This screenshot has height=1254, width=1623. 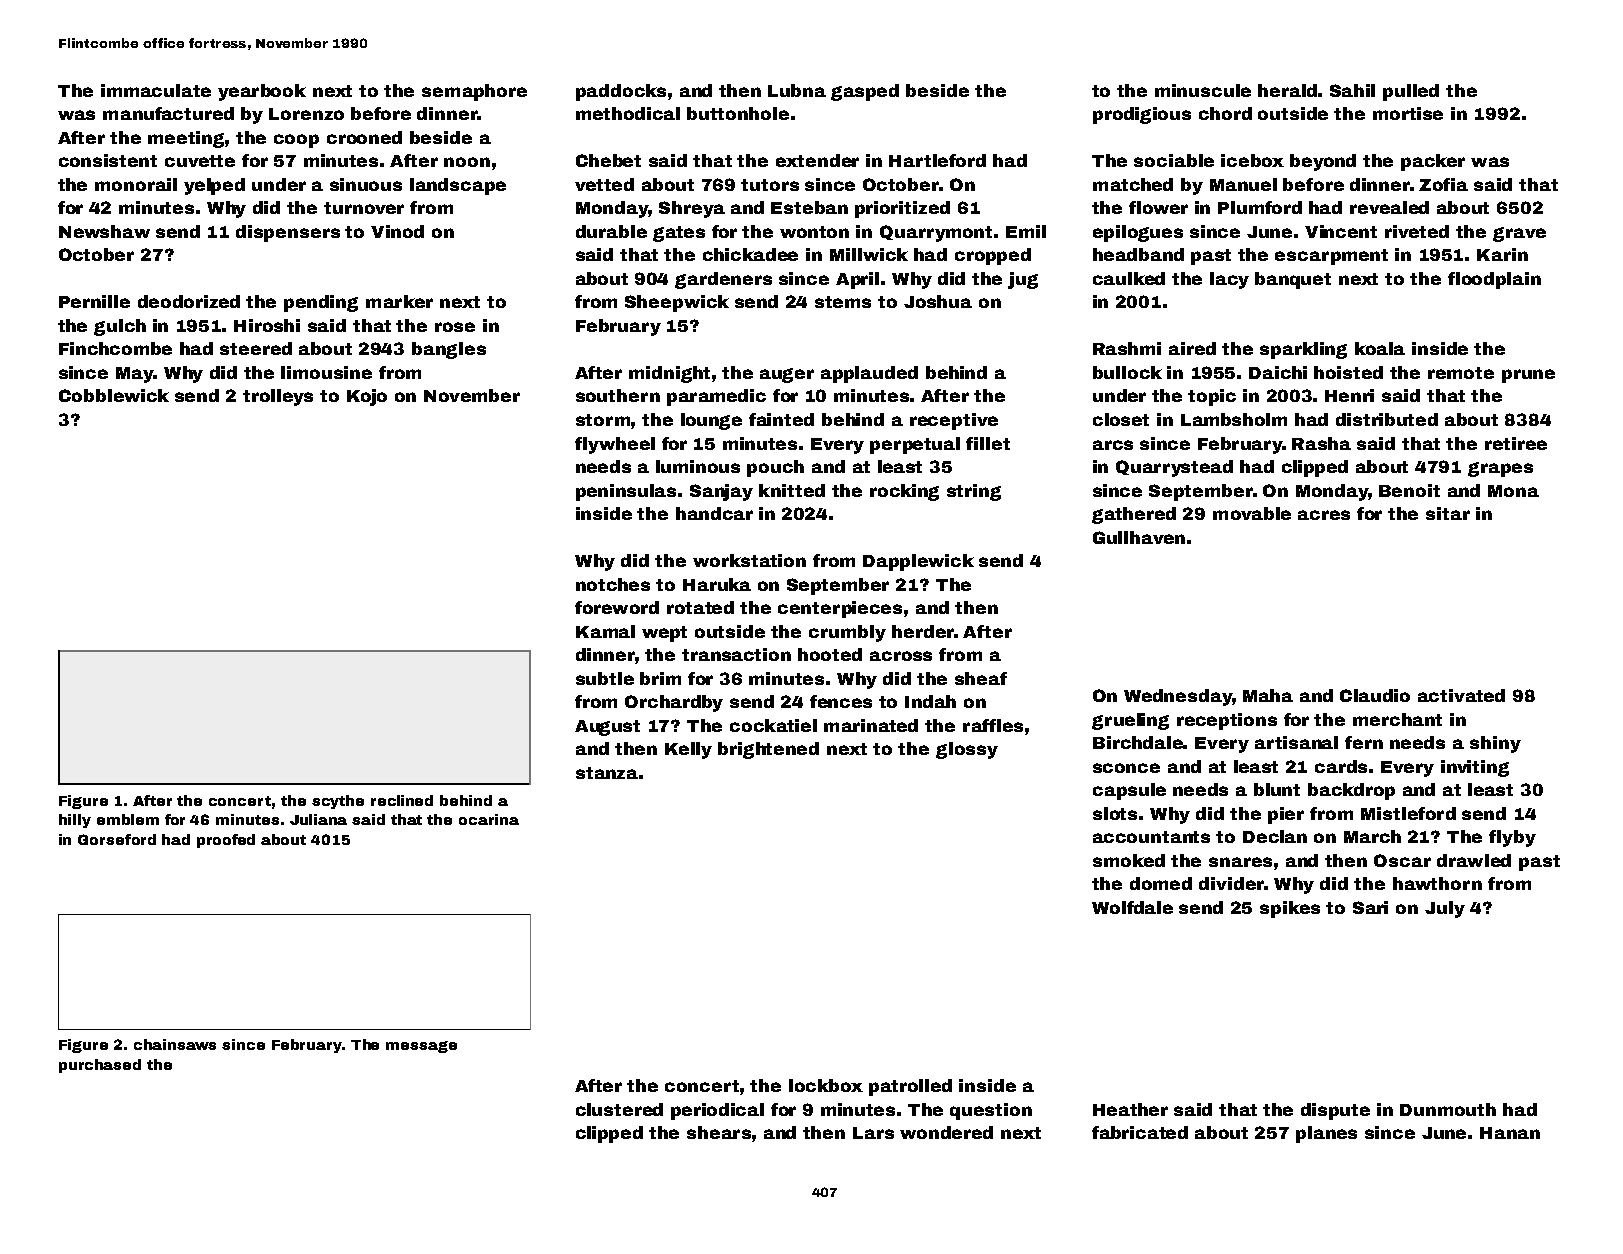 I want to click on Gorseford, so click(x=117, y=839).
